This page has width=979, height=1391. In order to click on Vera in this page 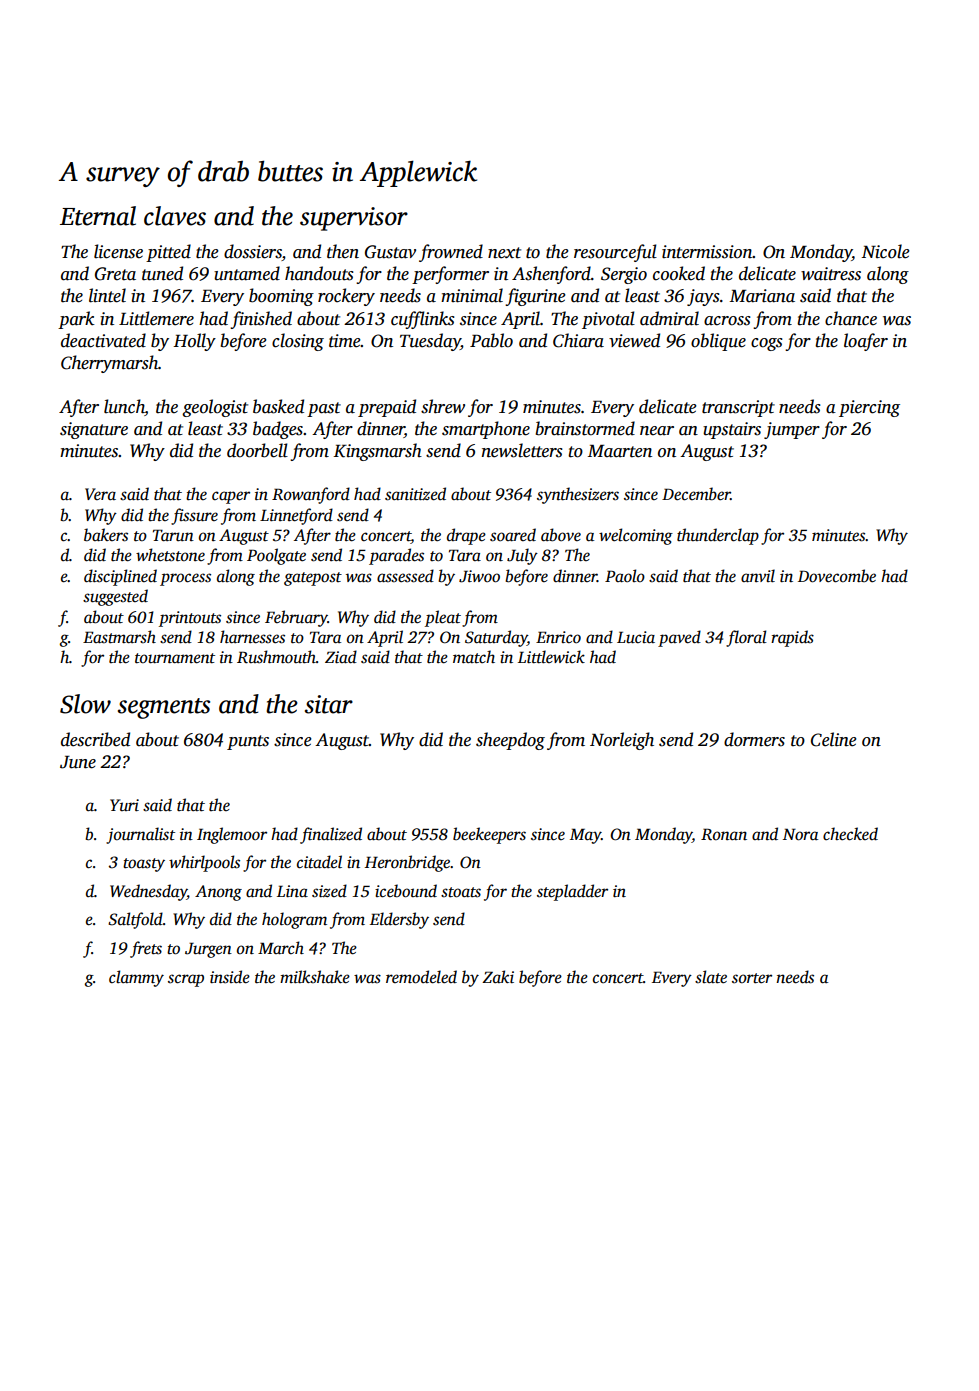, I will do `click(100, 494)`.
